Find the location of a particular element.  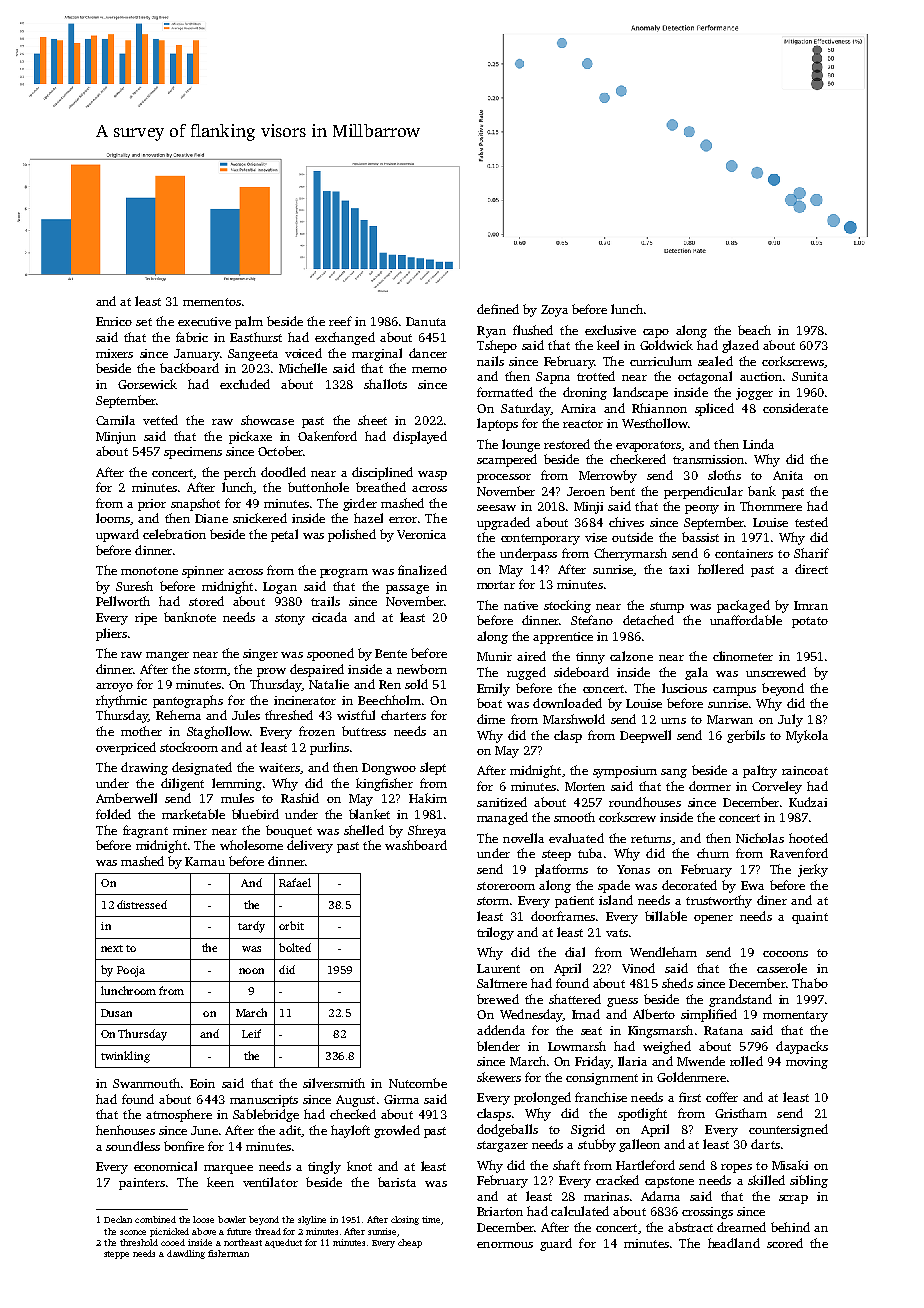

manuscripts is located at coordinates (264, 1101).
